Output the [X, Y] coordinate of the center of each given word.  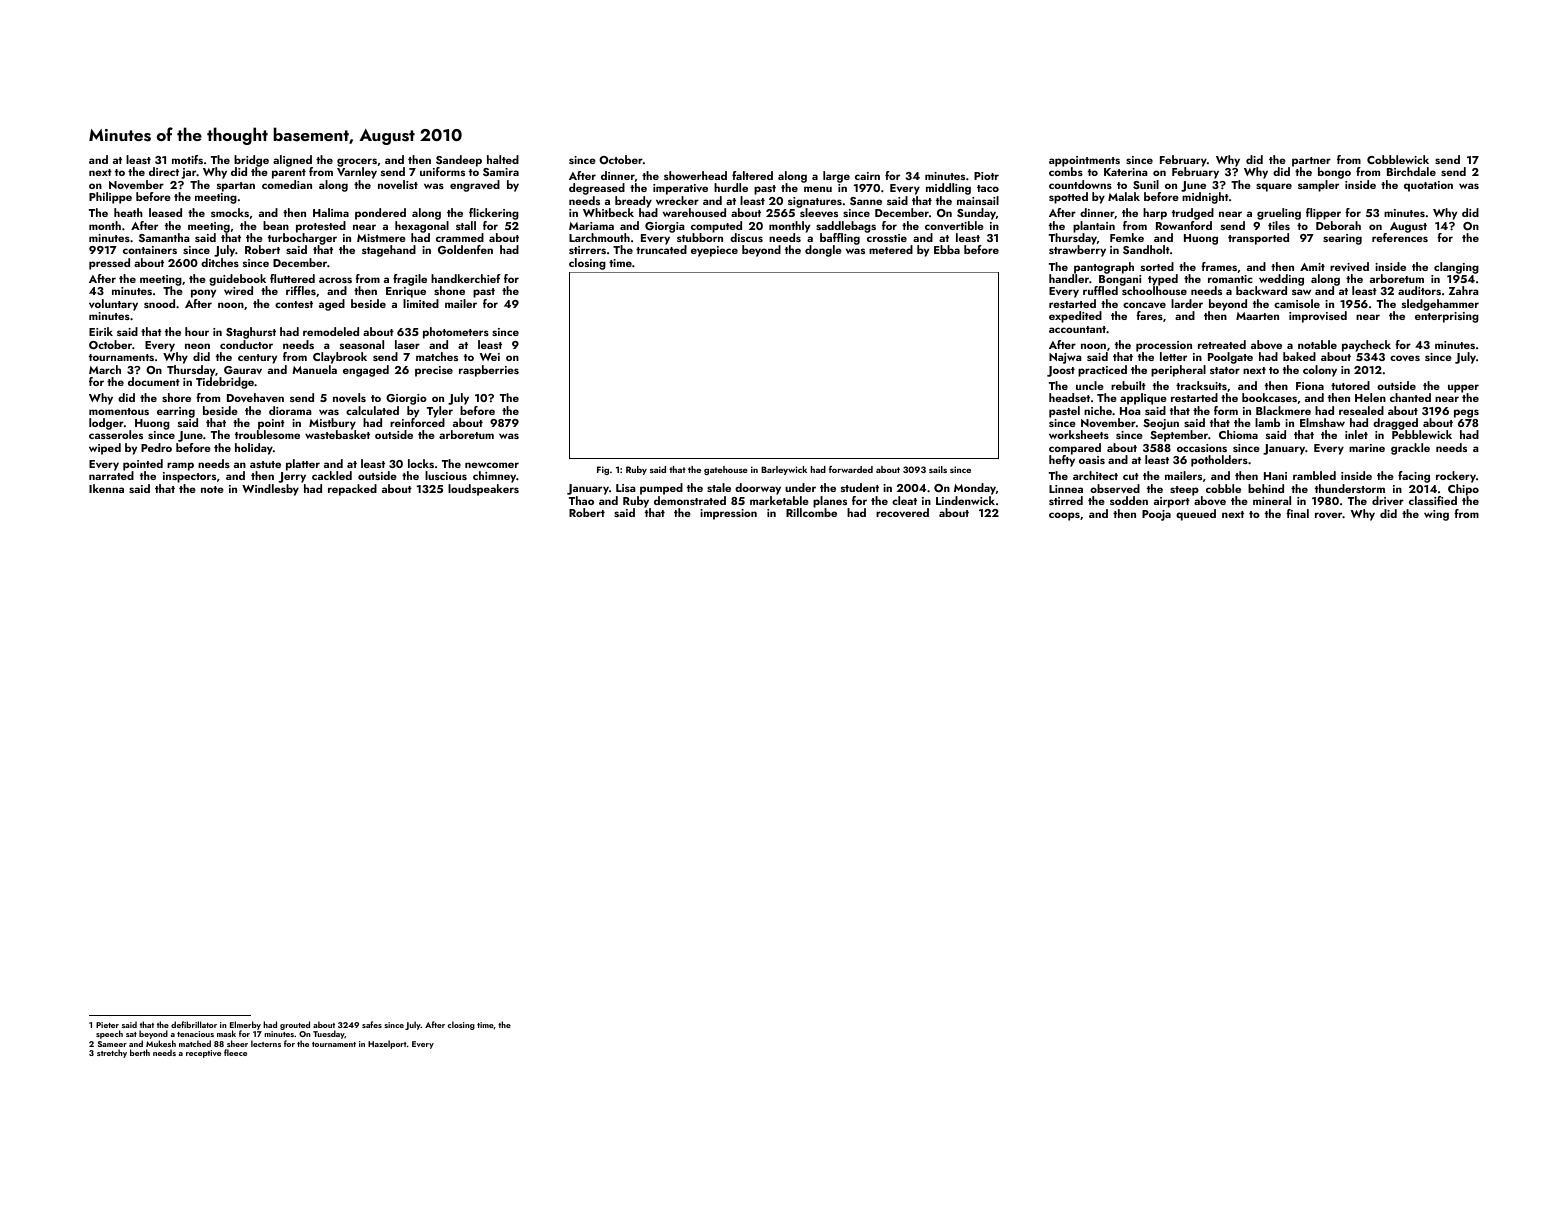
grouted [295, 1025]
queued [1196, 515]
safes [372, 1024]
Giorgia [665, 227]
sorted [1157, 266]
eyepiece [714, 251]
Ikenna [106, 488]
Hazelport [387, 1044]
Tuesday [329, 1034]
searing [1342, 239]
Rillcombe [811, 512]
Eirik [101, 331]
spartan [236, 187]
